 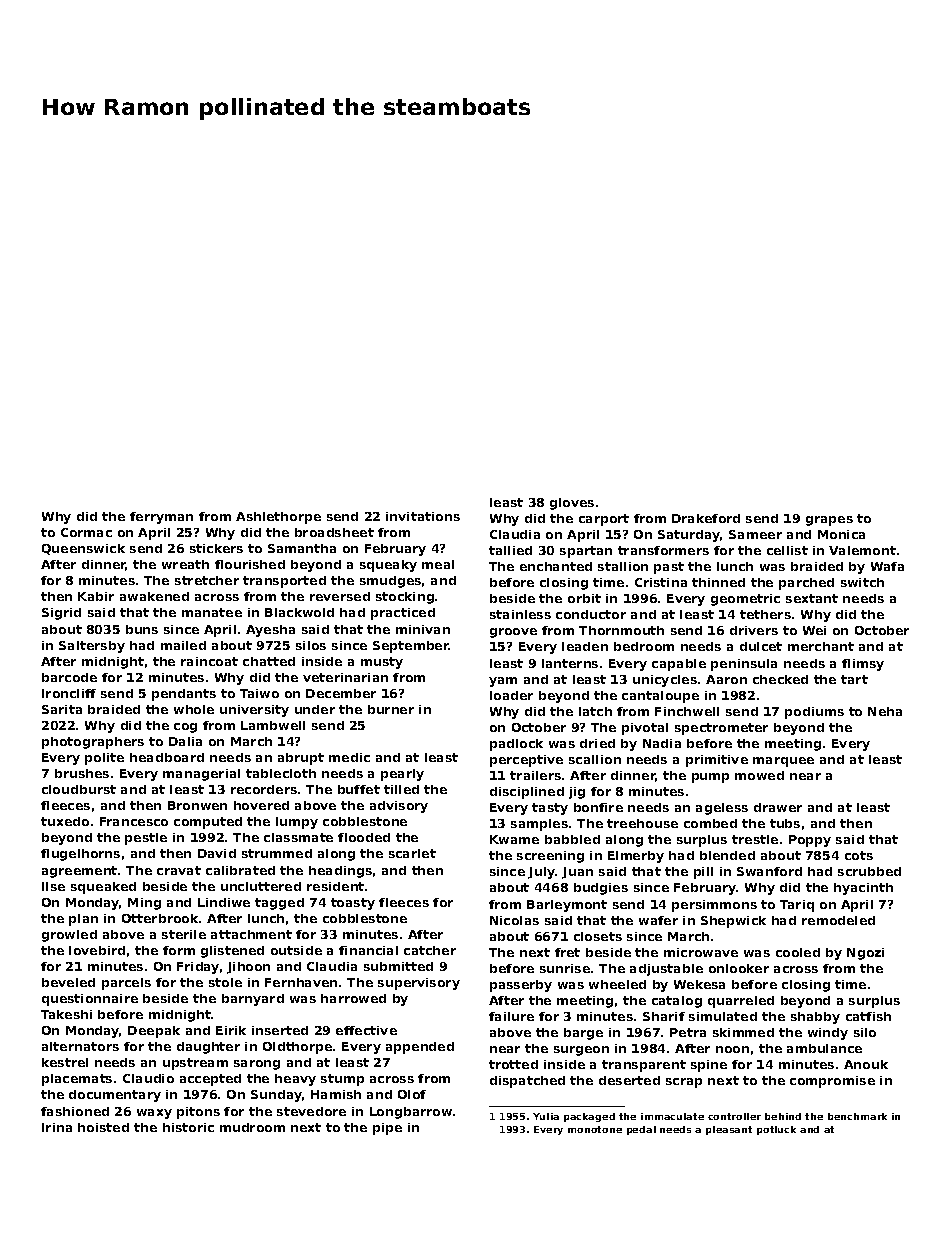 What do you see at coordinates (865, 954) in the document?
I see `Ngozi` at bounding box center [865, 954].
